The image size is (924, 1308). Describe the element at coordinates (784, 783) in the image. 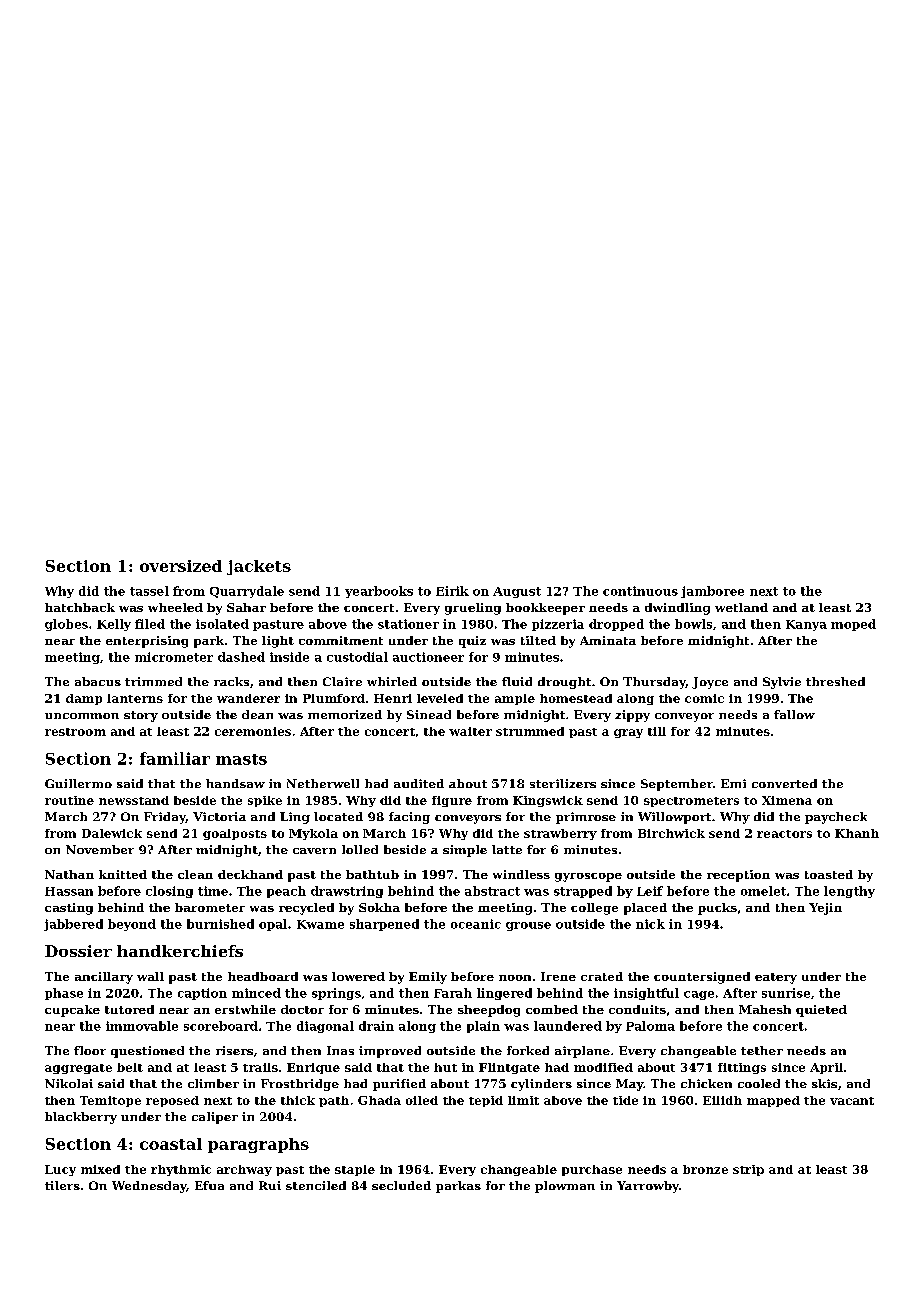

I see `converted` at that location.
